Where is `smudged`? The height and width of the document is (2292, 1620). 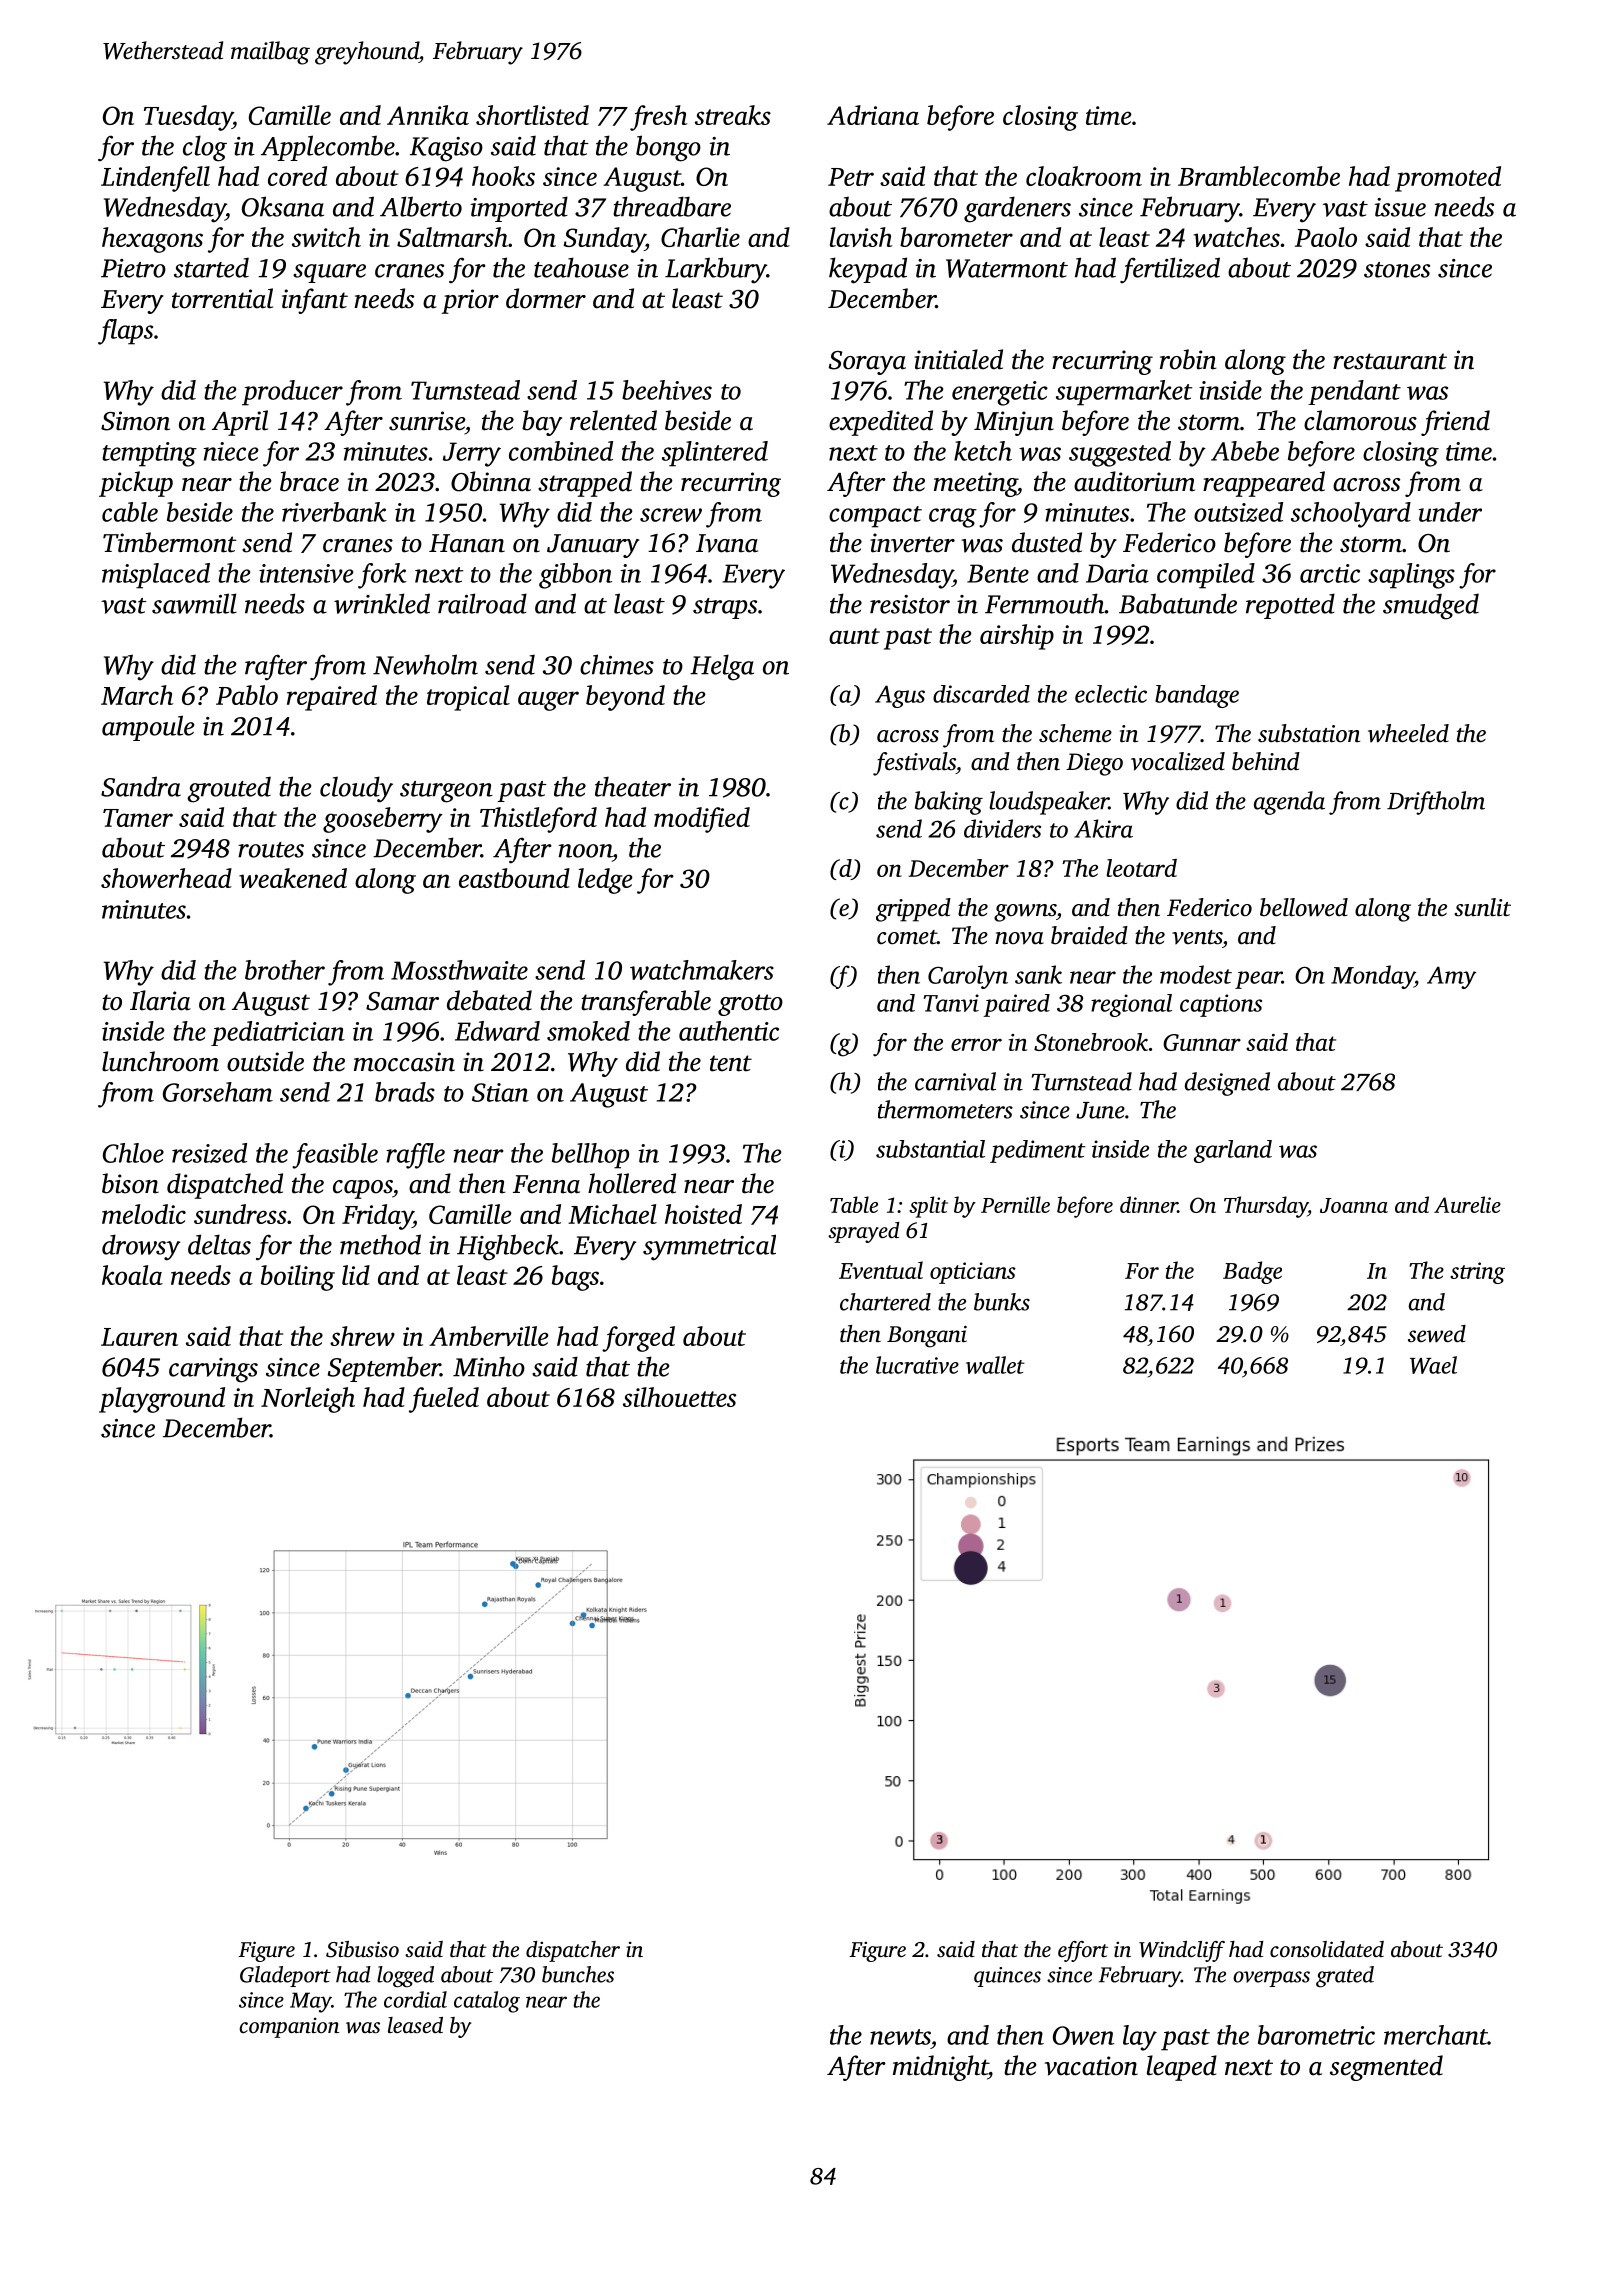 smudged is located at coordinates (1431, 606).
